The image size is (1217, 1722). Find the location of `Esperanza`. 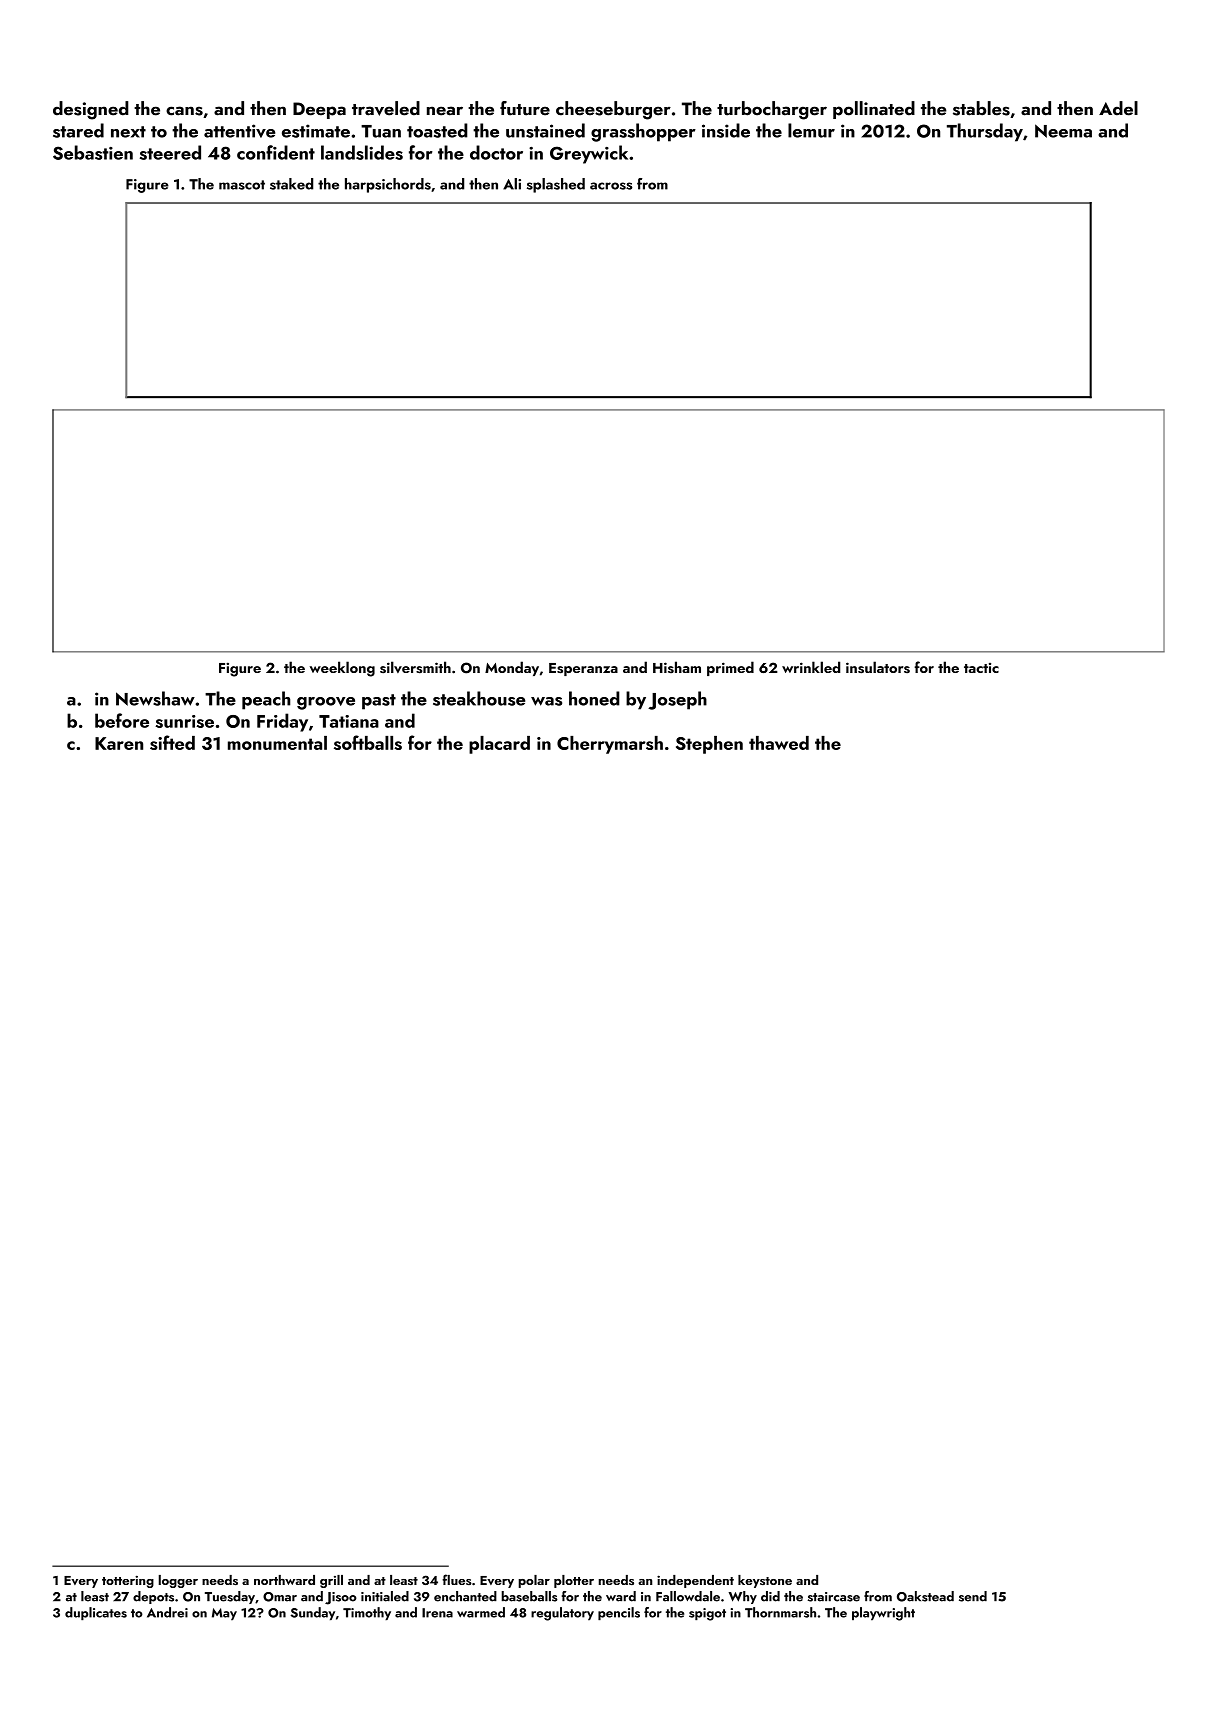

Esperanza is located at coordinates (583, 669).
